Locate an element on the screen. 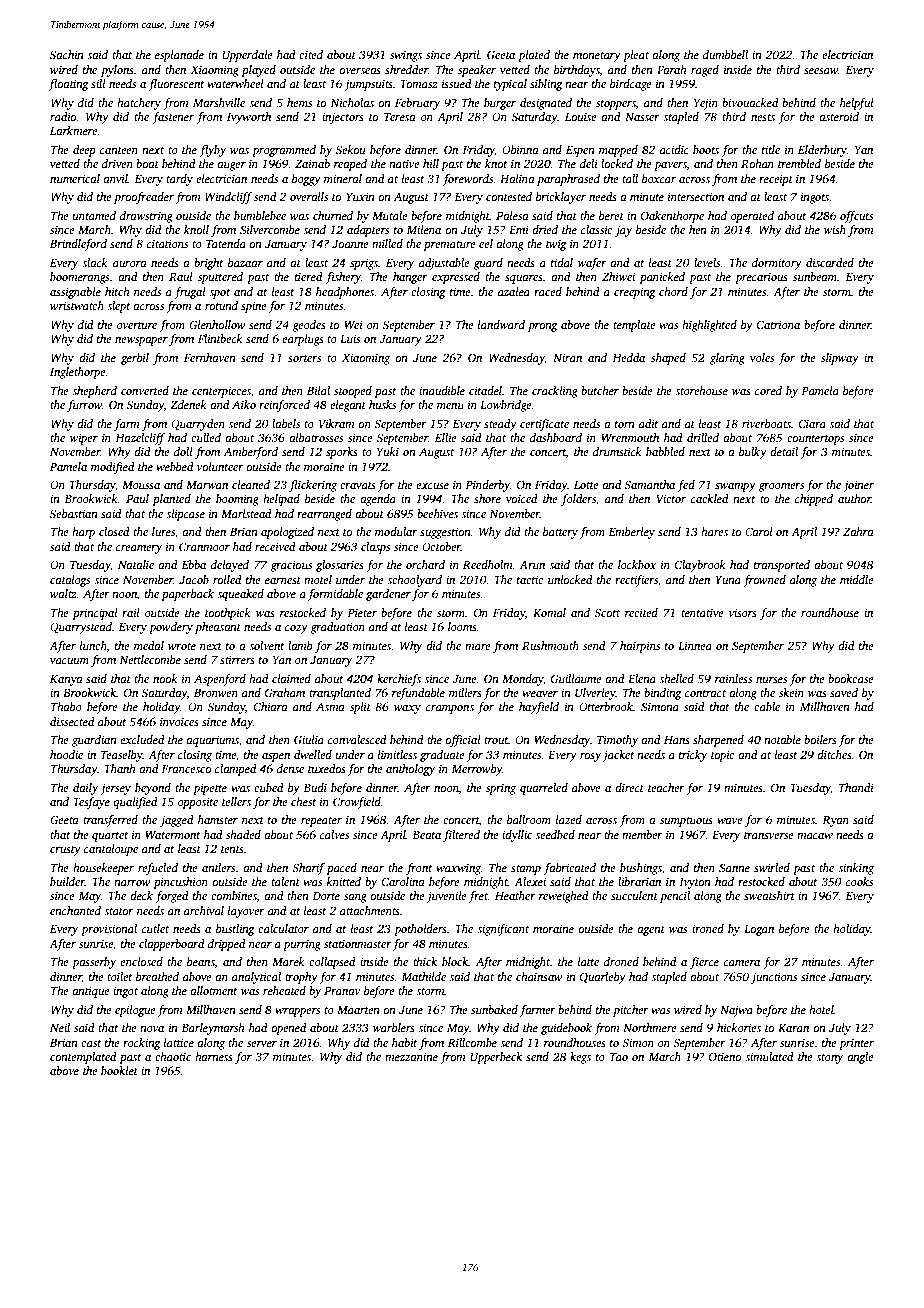 The width and height of the screenshot is (924, 1308). earnest is located at coordinates (283, 580).
